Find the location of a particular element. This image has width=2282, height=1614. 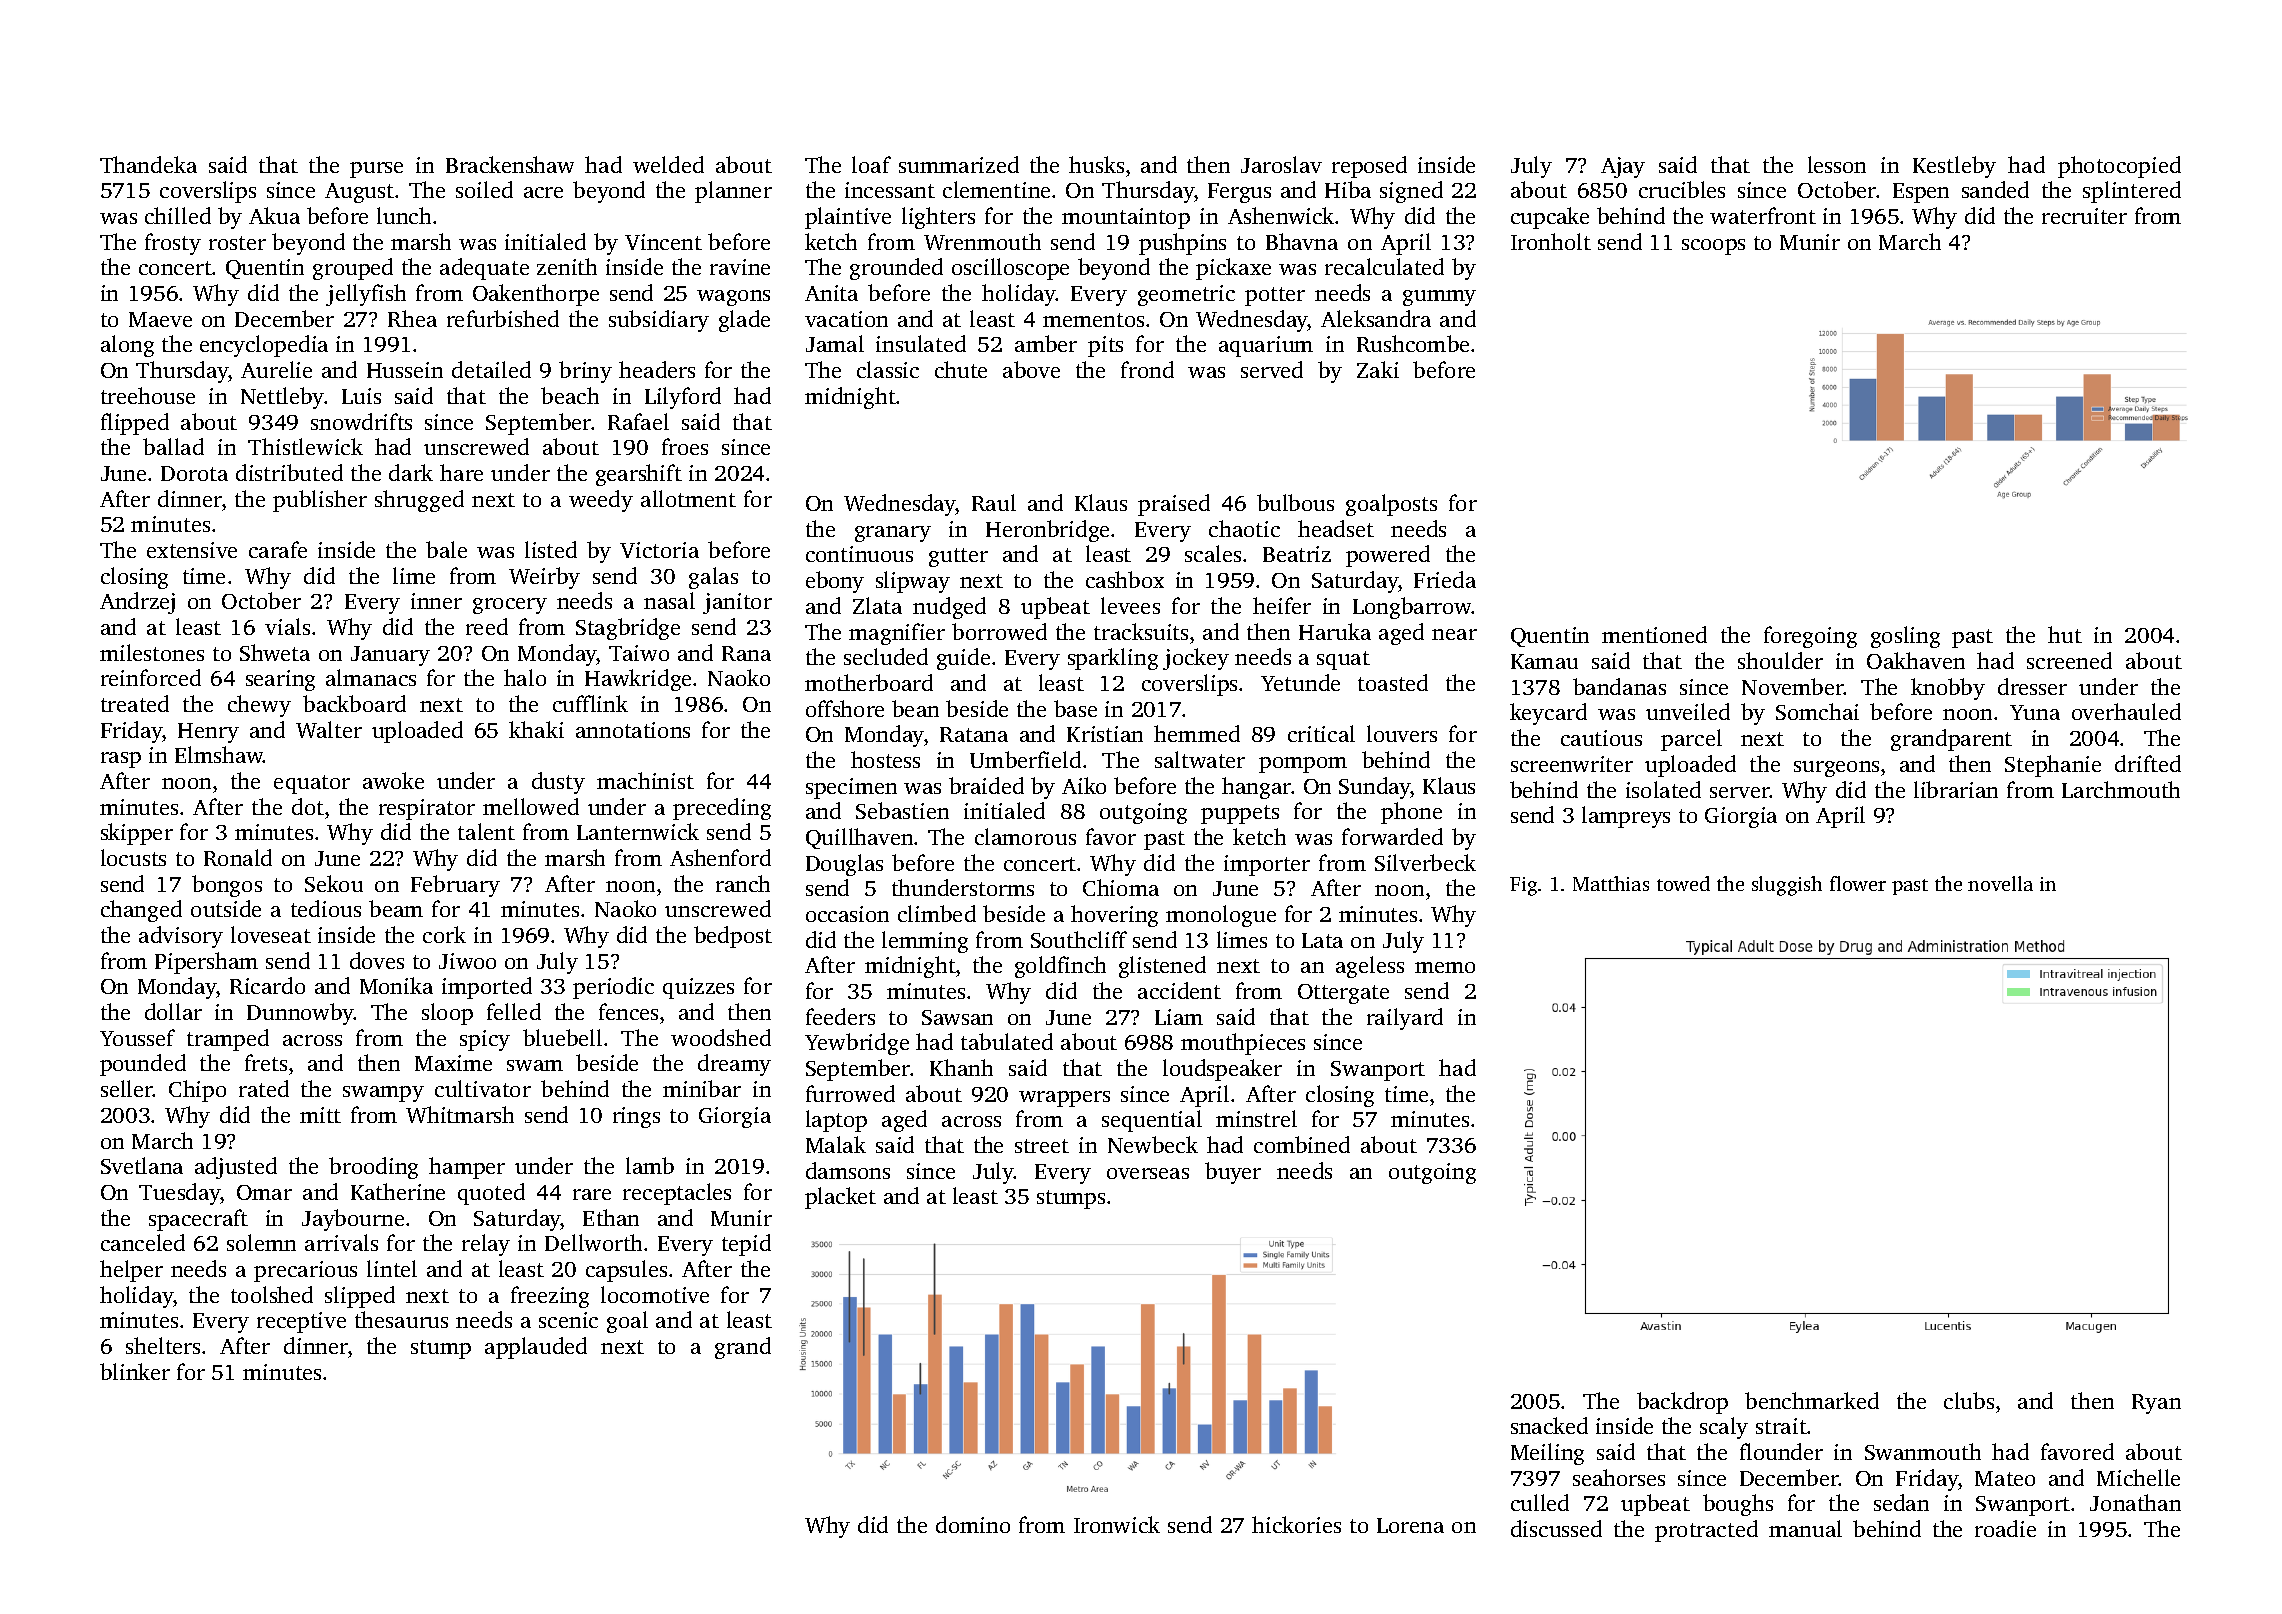

Thandeka is located at coordinates (148, 164).
